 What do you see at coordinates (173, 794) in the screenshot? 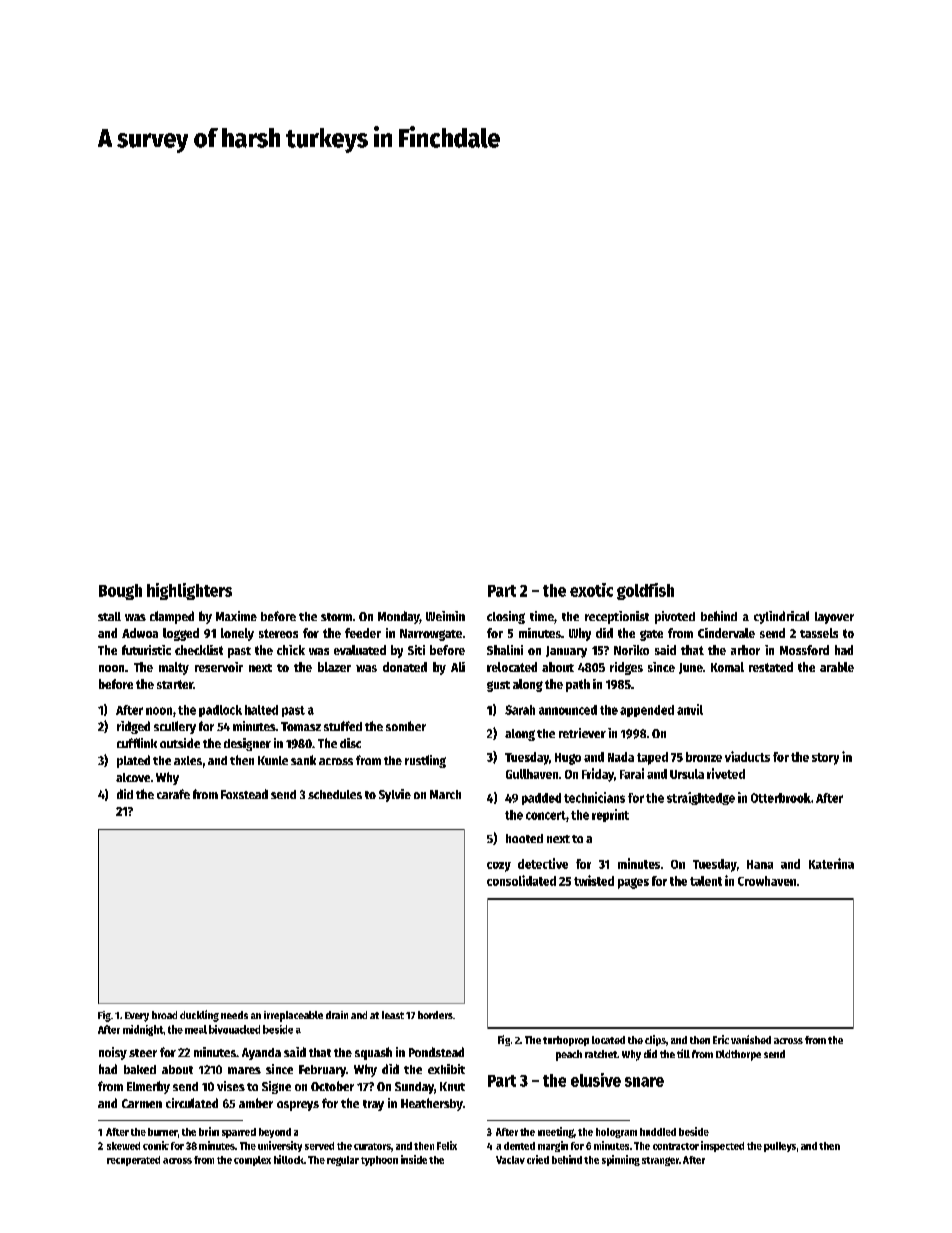
I see `carafe` at bounding box center [173, 794].
